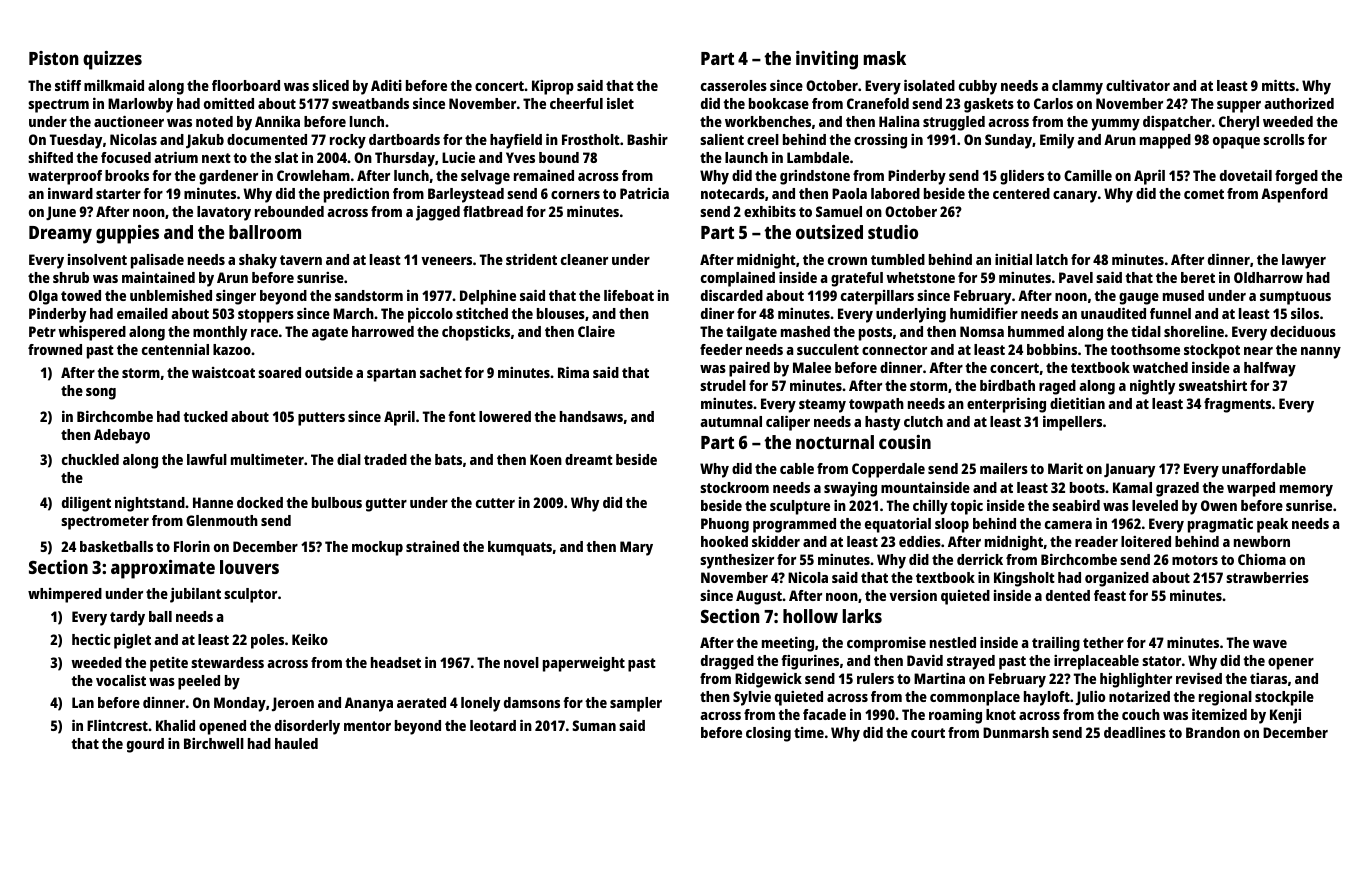  Describe the element at coordinates (1278, 85) in the document. I see `mitts` at that location.
